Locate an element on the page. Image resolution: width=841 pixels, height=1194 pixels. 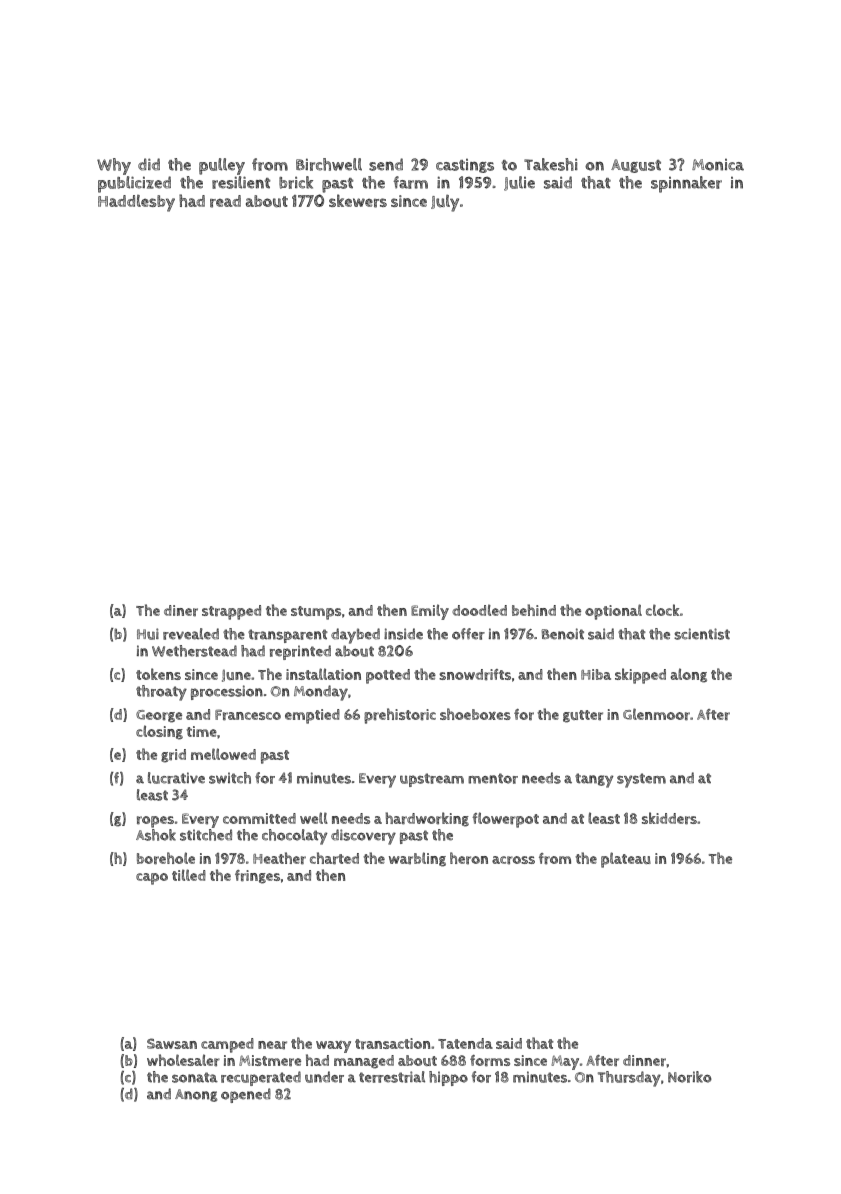
farm is located at coordinates (410, 182).
